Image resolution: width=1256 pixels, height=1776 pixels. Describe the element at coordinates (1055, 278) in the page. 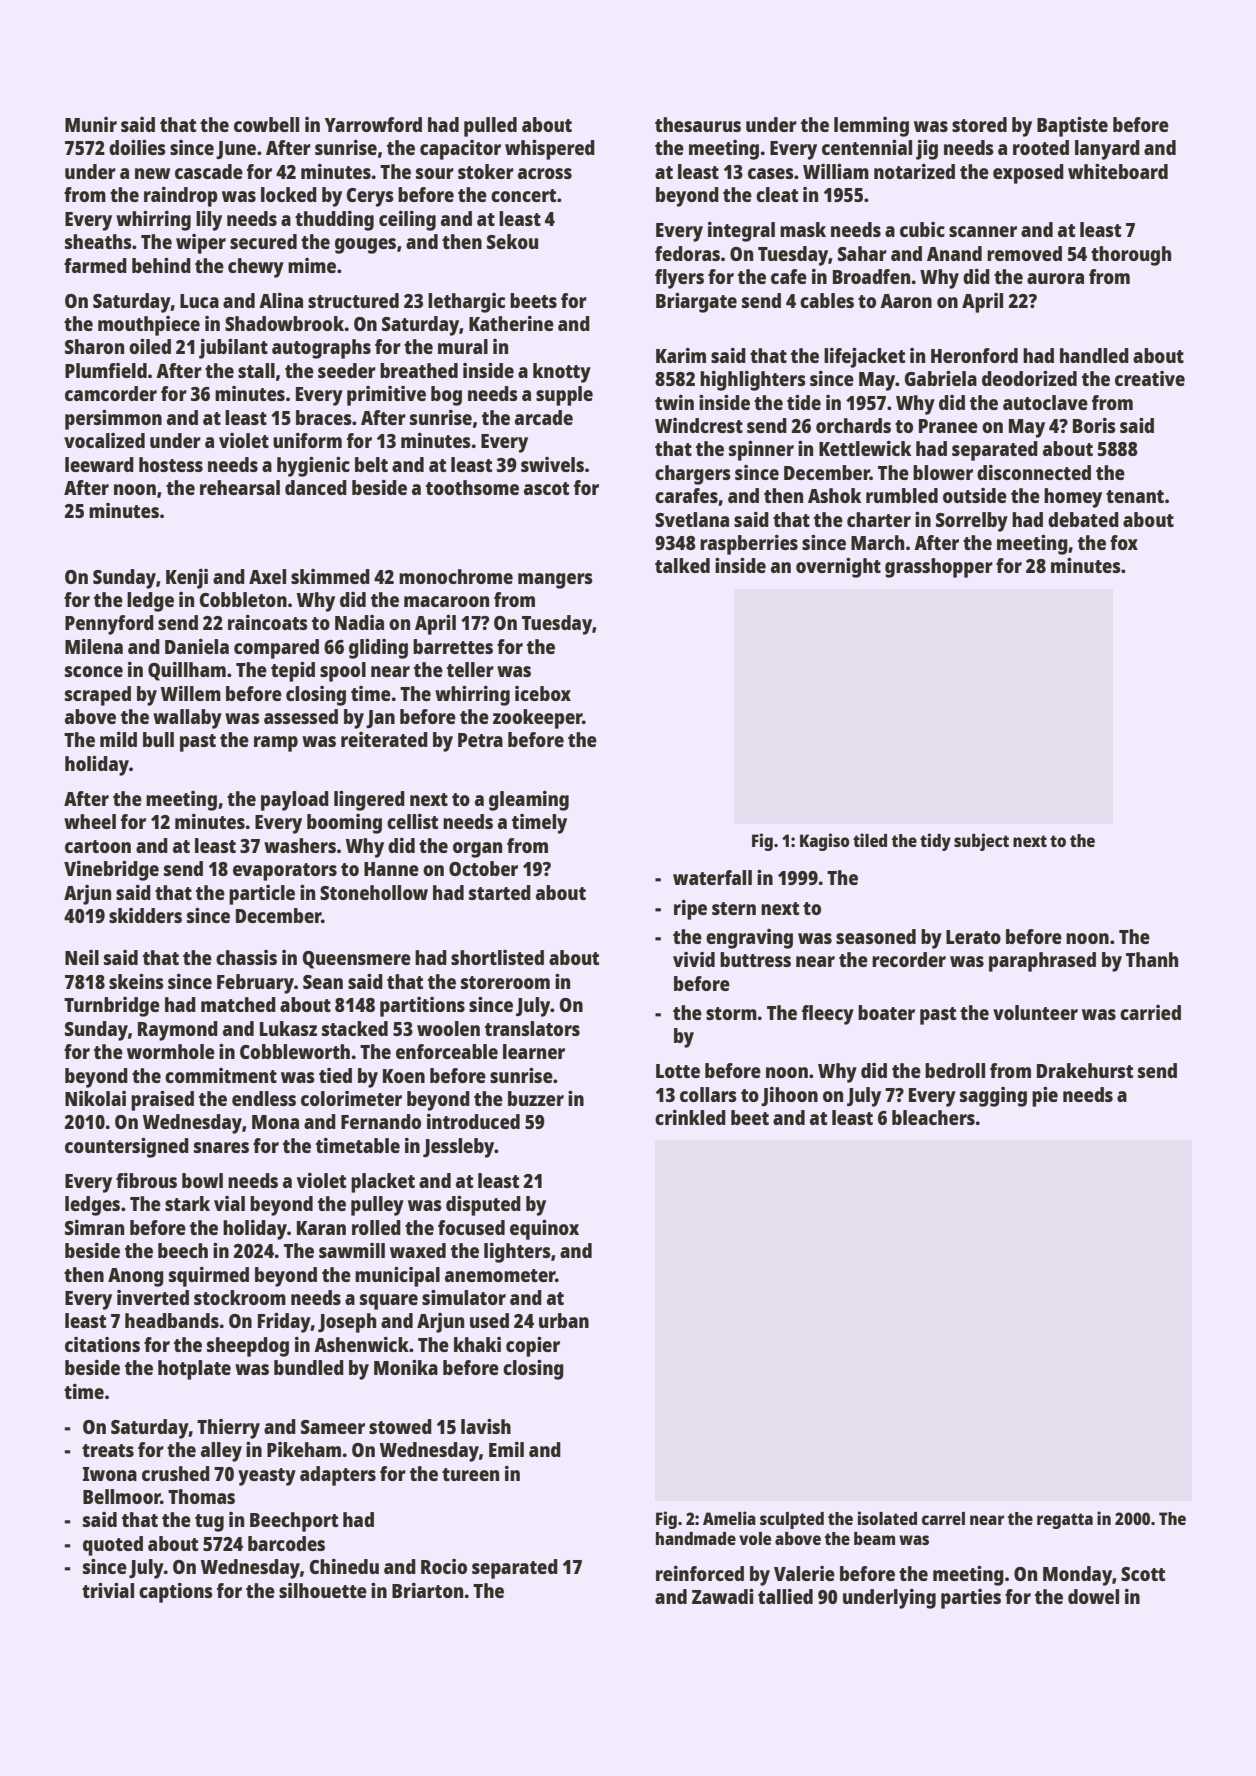

I see `aurora` at that location.
